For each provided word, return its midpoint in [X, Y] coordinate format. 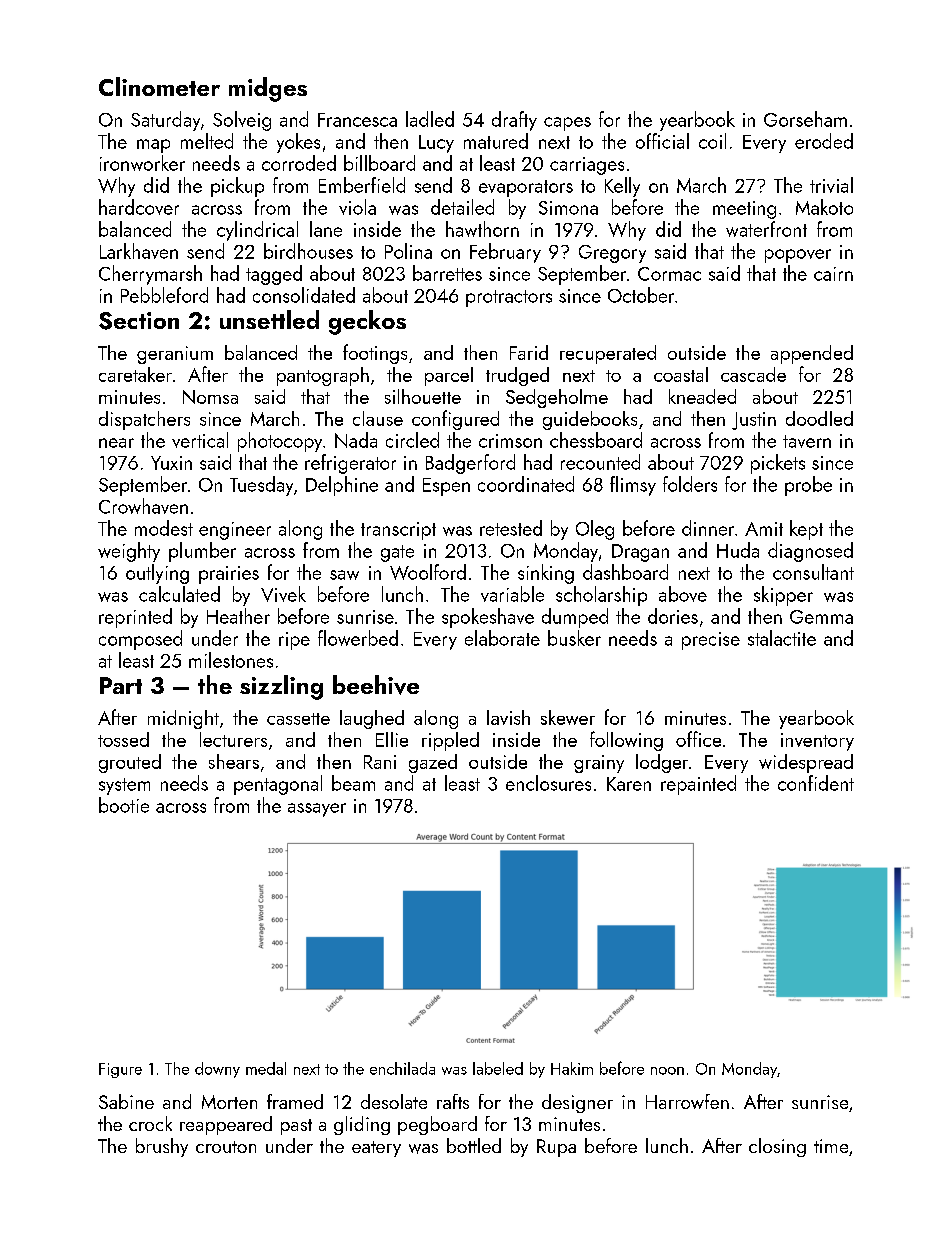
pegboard [437, 1125]
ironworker [142, 163]
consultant [813, 572]
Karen [629, 784]
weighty [129, 552]
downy [217, 1070]
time [831, 1146]
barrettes [447, 273]
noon [667, 1071]
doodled [819, 418]
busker [574, 638]
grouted [130, 763]
